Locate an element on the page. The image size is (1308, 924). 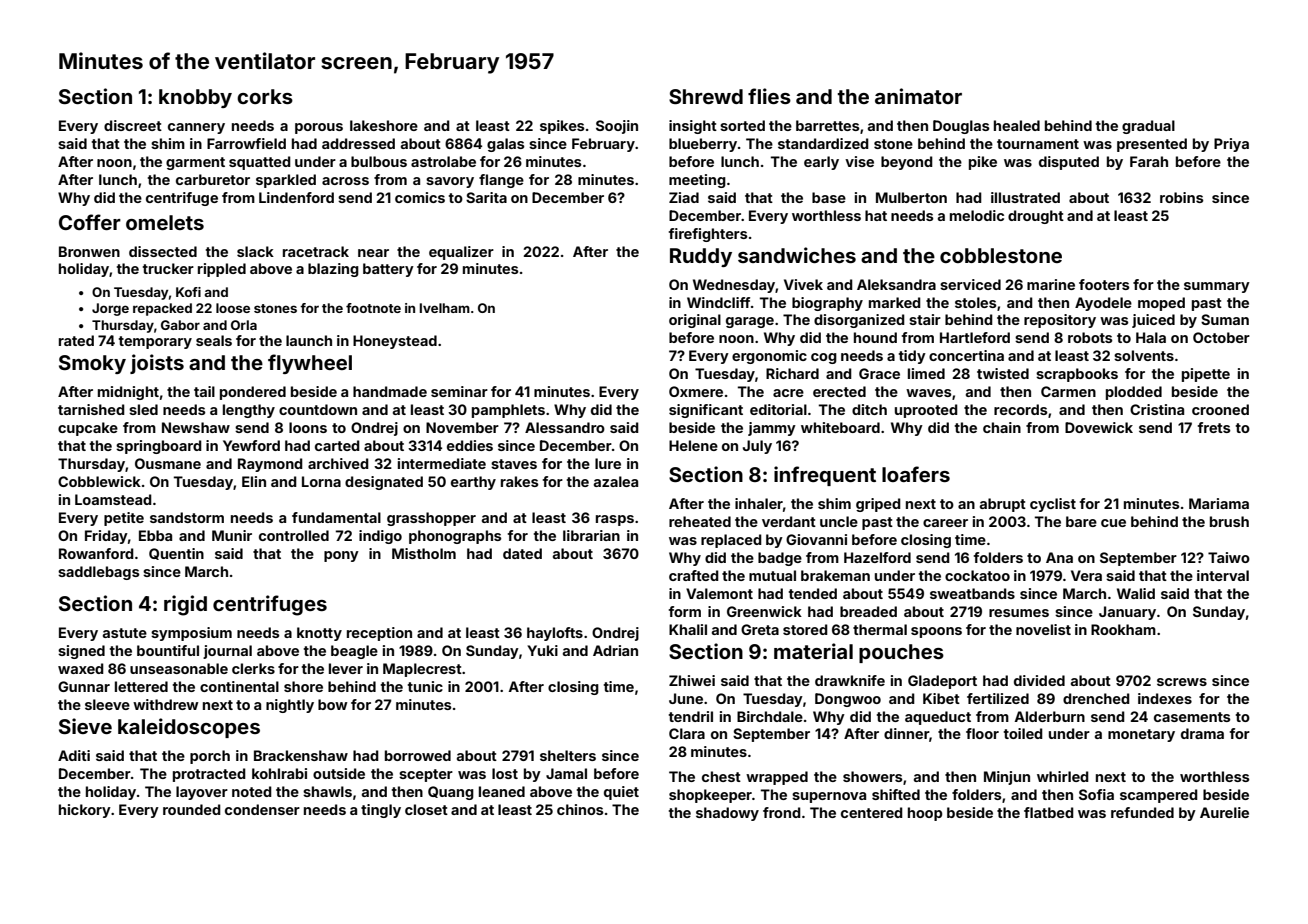
Ruddy is located at coordinates (701, 257).
